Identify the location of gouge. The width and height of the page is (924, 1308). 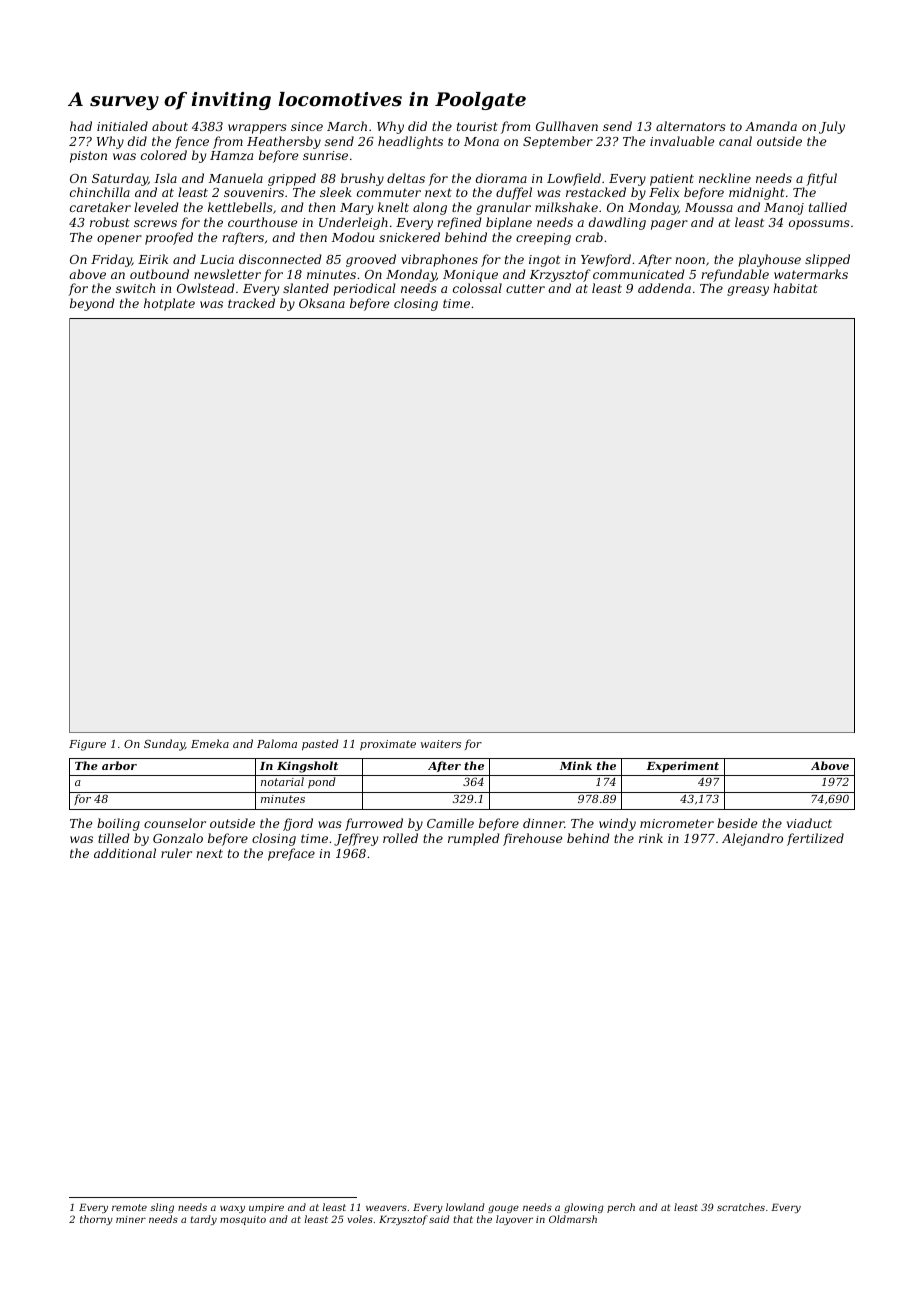
(503, 1209).
